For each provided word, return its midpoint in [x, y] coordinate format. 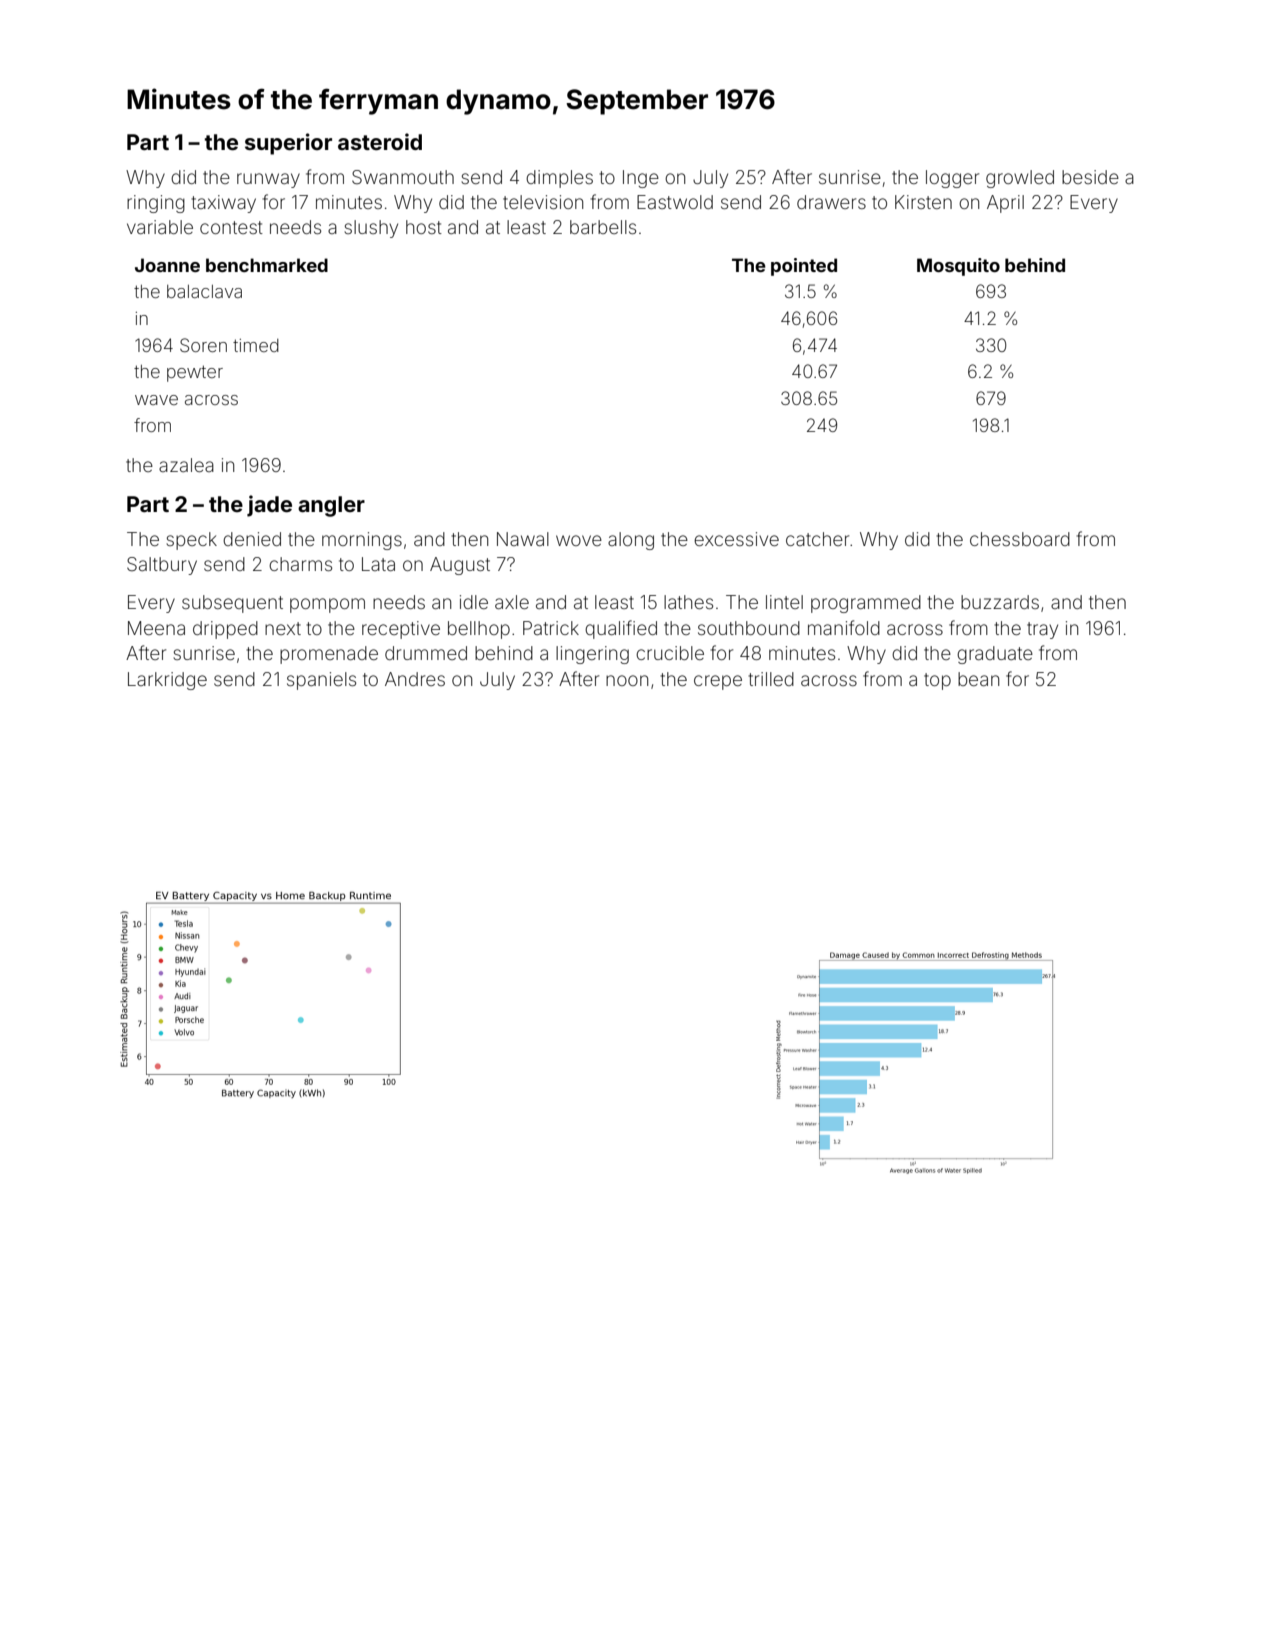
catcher [817, 539]
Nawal [523, 539]
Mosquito [958, 267]
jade [269, 506]
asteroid [380, 141]
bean [978, 679]
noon [627, 680]
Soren [203, 345]
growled [1020, 179]
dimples [559, 179]
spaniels [321, 681]
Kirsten [923, 202]
